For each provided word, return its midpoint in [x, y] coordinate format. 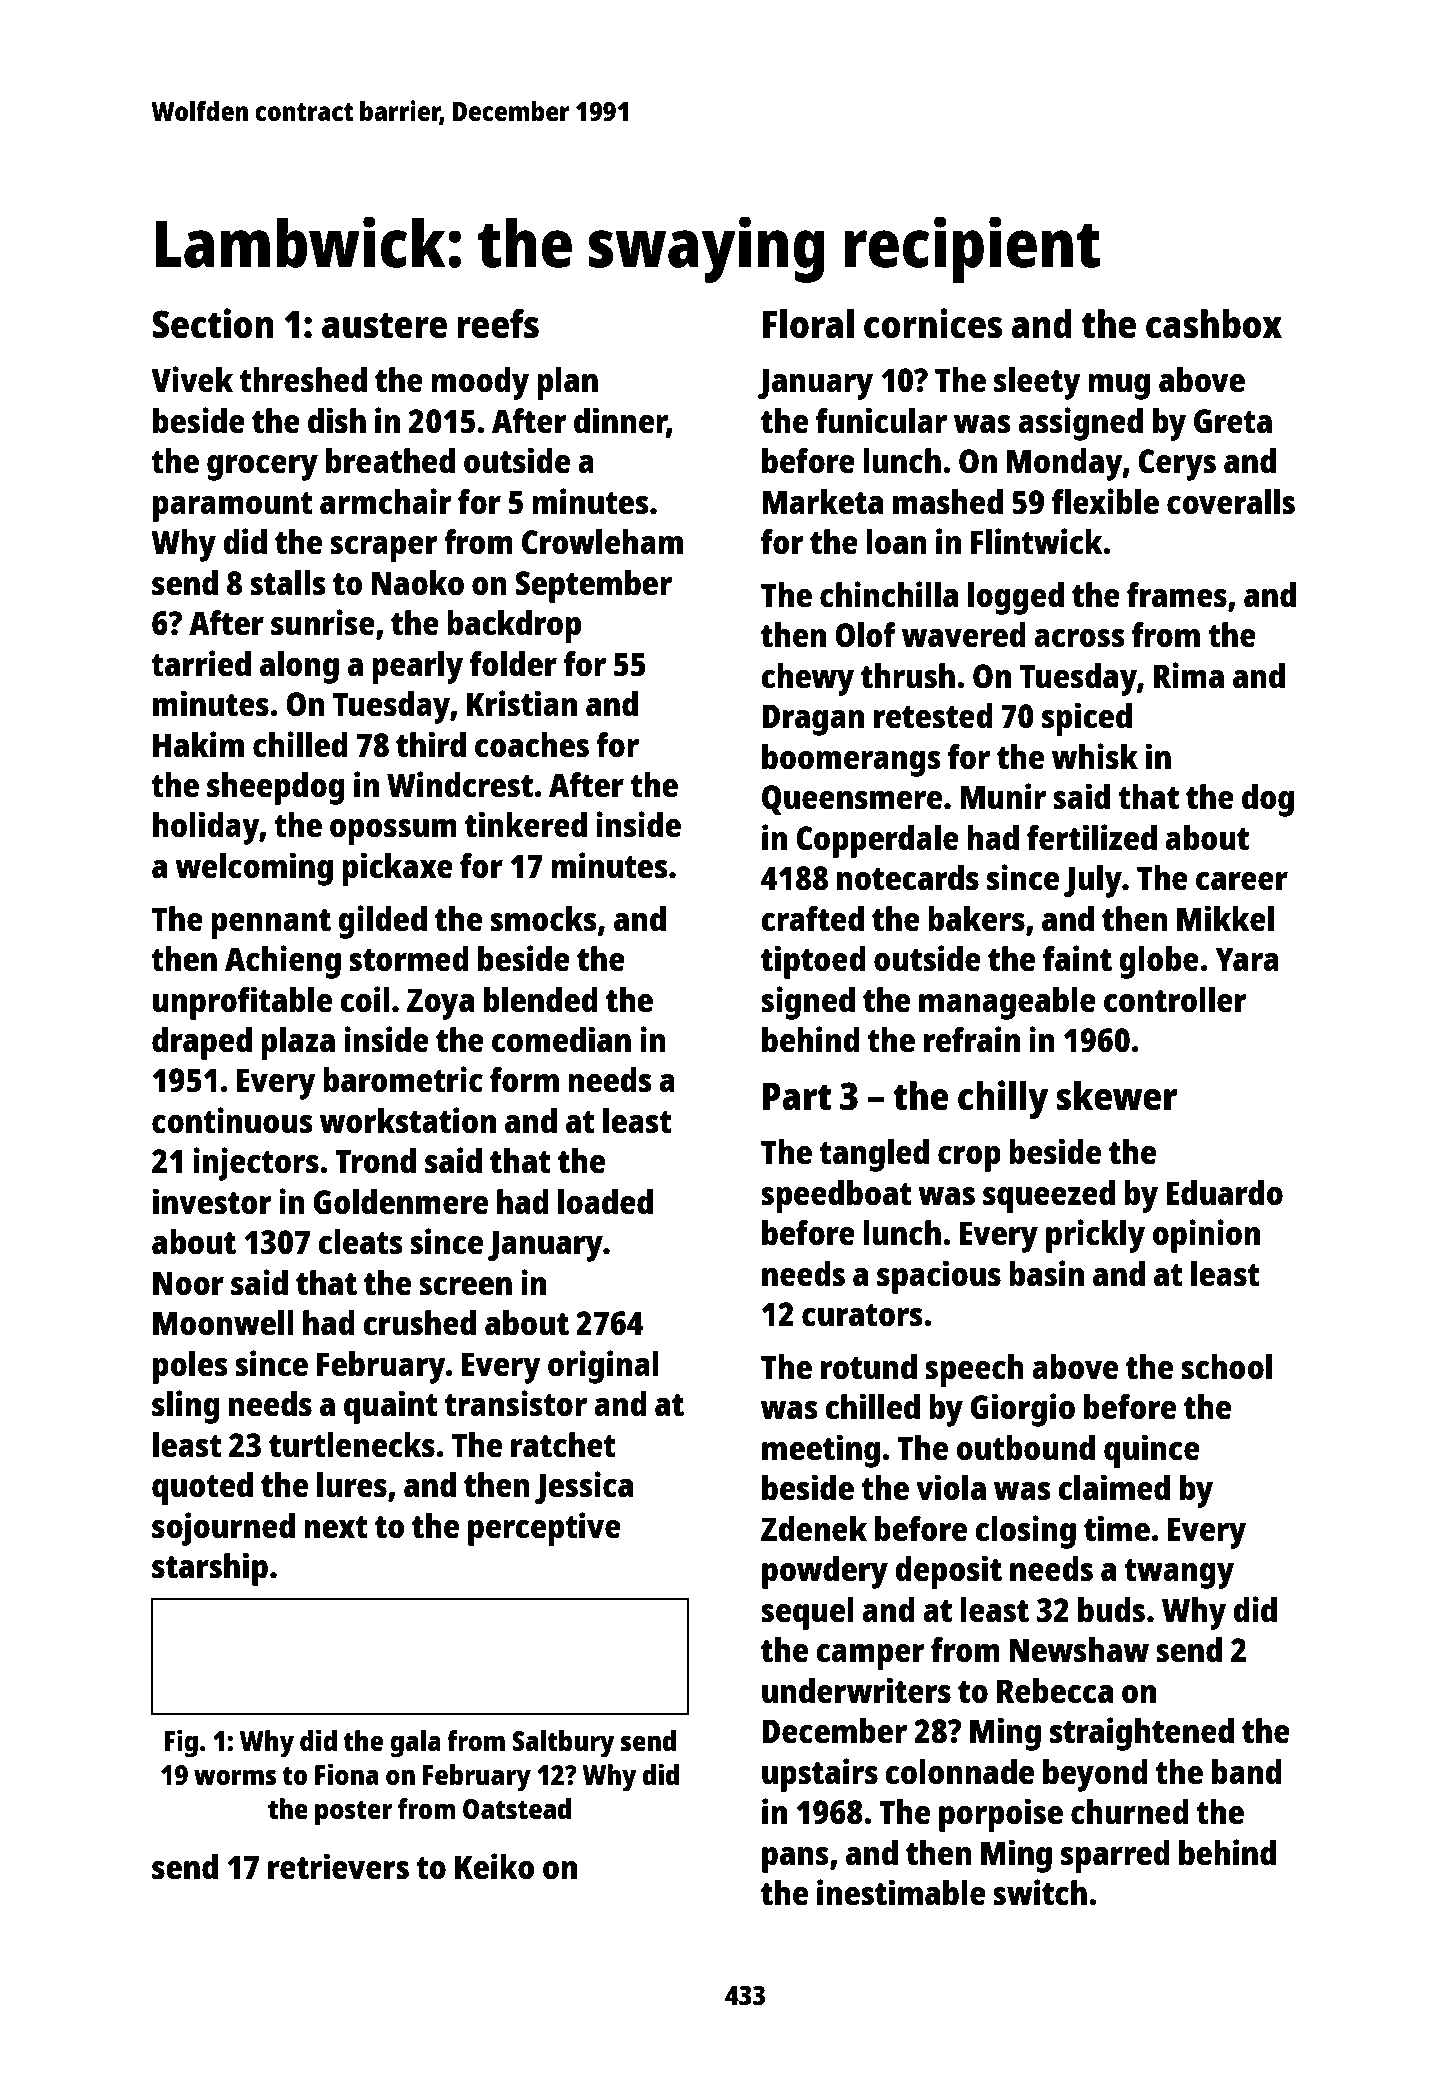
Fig [181, 1743]
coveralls [1231, 502]
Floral [808, 324]
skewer [1116, 1096]
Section [213, 323]
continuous [232, 1120]
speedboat [836, 1196]
